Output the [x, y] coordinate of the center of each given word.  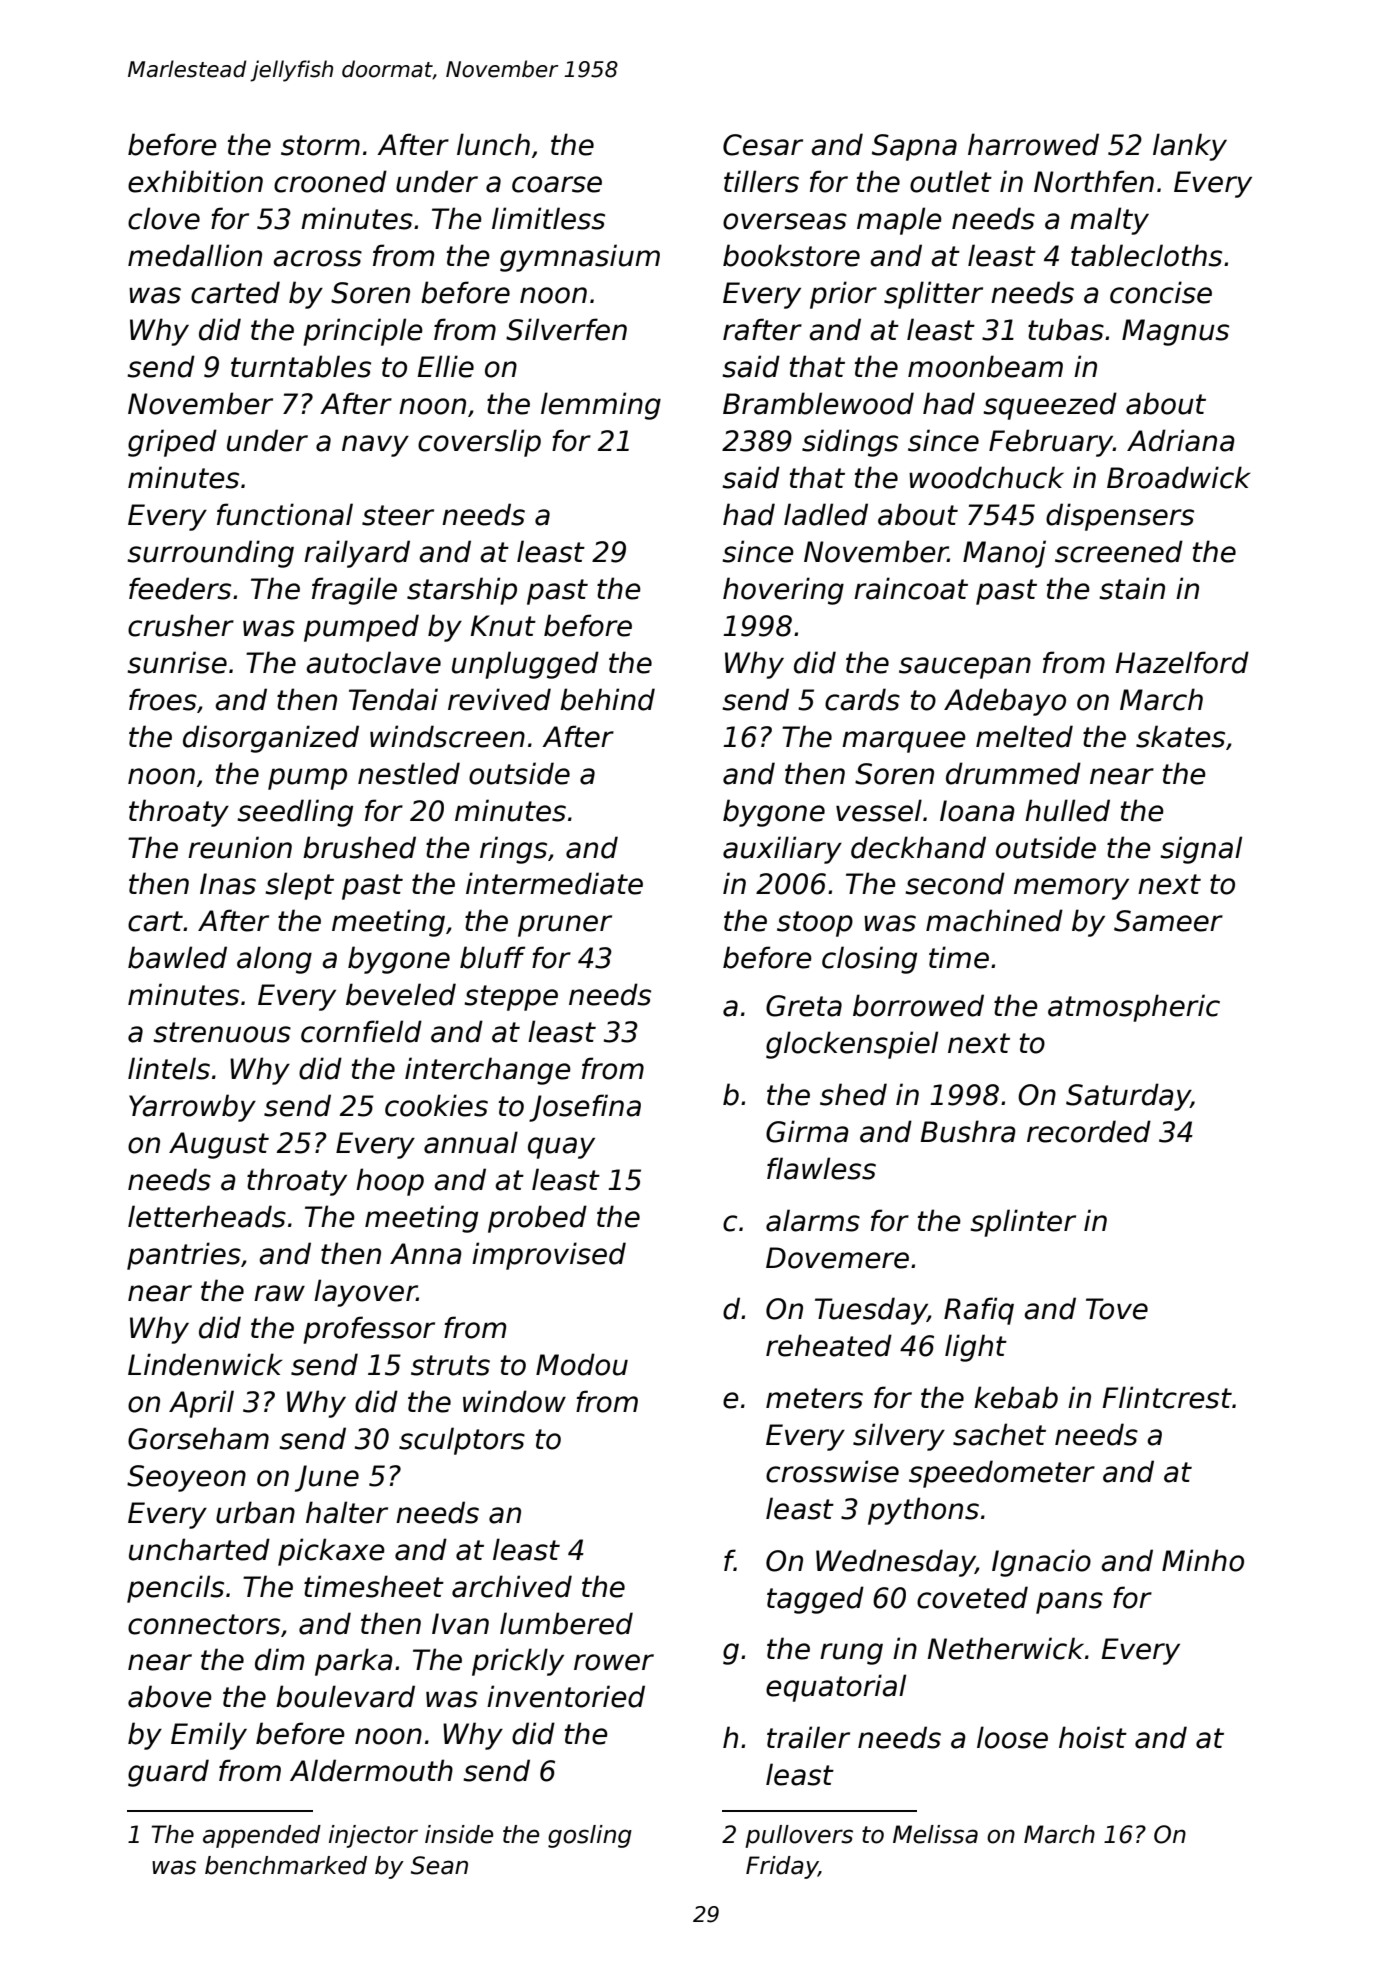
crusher [181, 625]
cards [862, 699]
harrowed [1033, 144]
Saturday [1128, 1097]
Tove [1117, 1309]
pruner [565, 926]
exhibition [195, 181]
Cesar [763, 145]
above [170, 1696]
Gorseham [198, 1438]
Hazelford [1182, 662]
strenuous [222, 1032]
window [514, 1401]
